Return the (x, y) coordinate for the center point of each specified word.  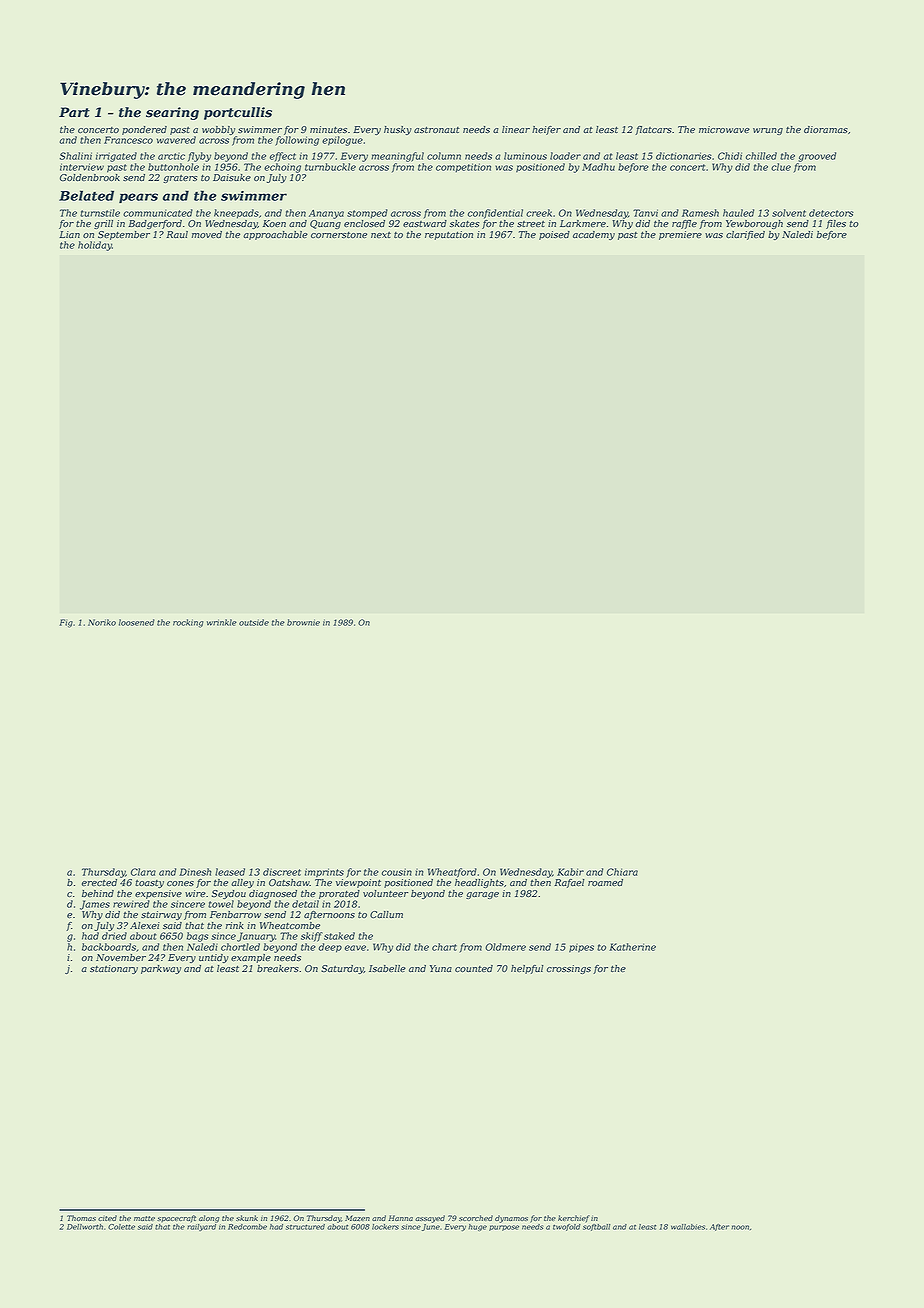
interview (82, 167)
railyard (201, 1227)
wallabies (688, 1227)
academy (594, 235)
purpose (504, 1228)
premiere (680, 235)
